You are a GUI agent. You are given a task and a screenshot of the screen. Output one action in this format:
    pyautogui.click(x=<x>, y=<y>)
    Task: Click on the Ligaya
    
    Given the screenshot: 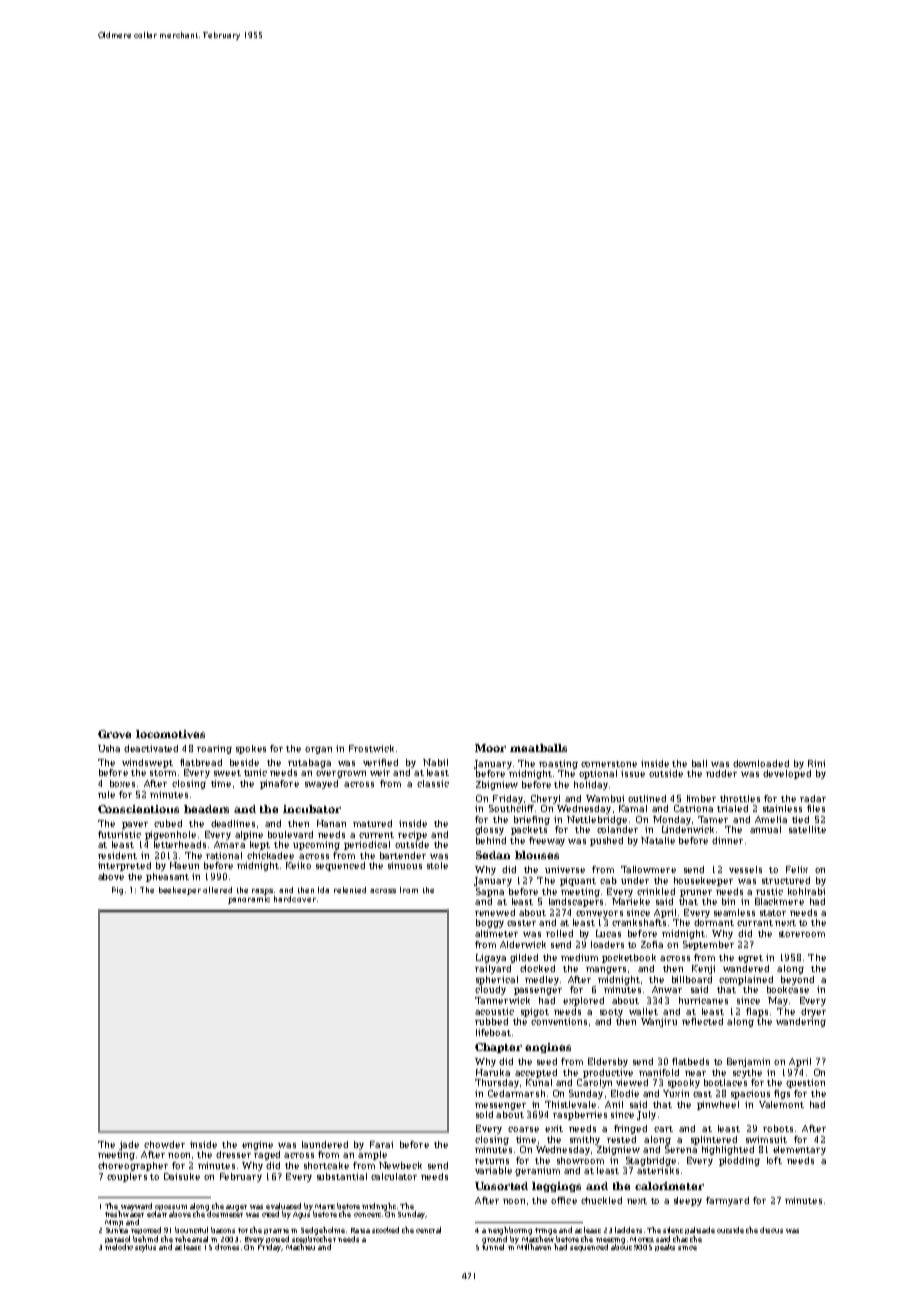 What is the action you would take?
    pyautogui.click(x=491, y=958)
